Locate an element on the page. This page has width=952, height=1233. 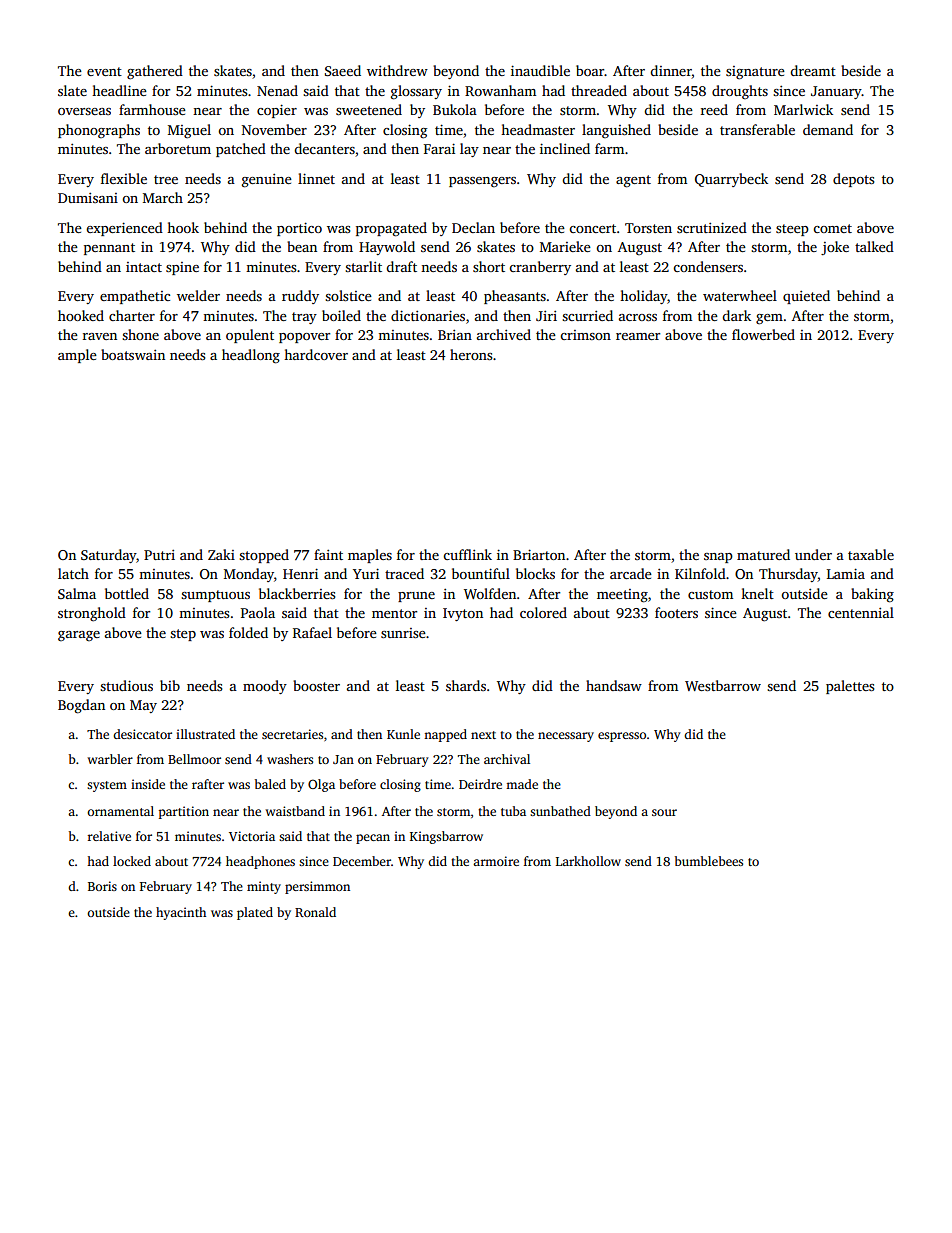
Dumisani is located at coordinates (88, 198).
